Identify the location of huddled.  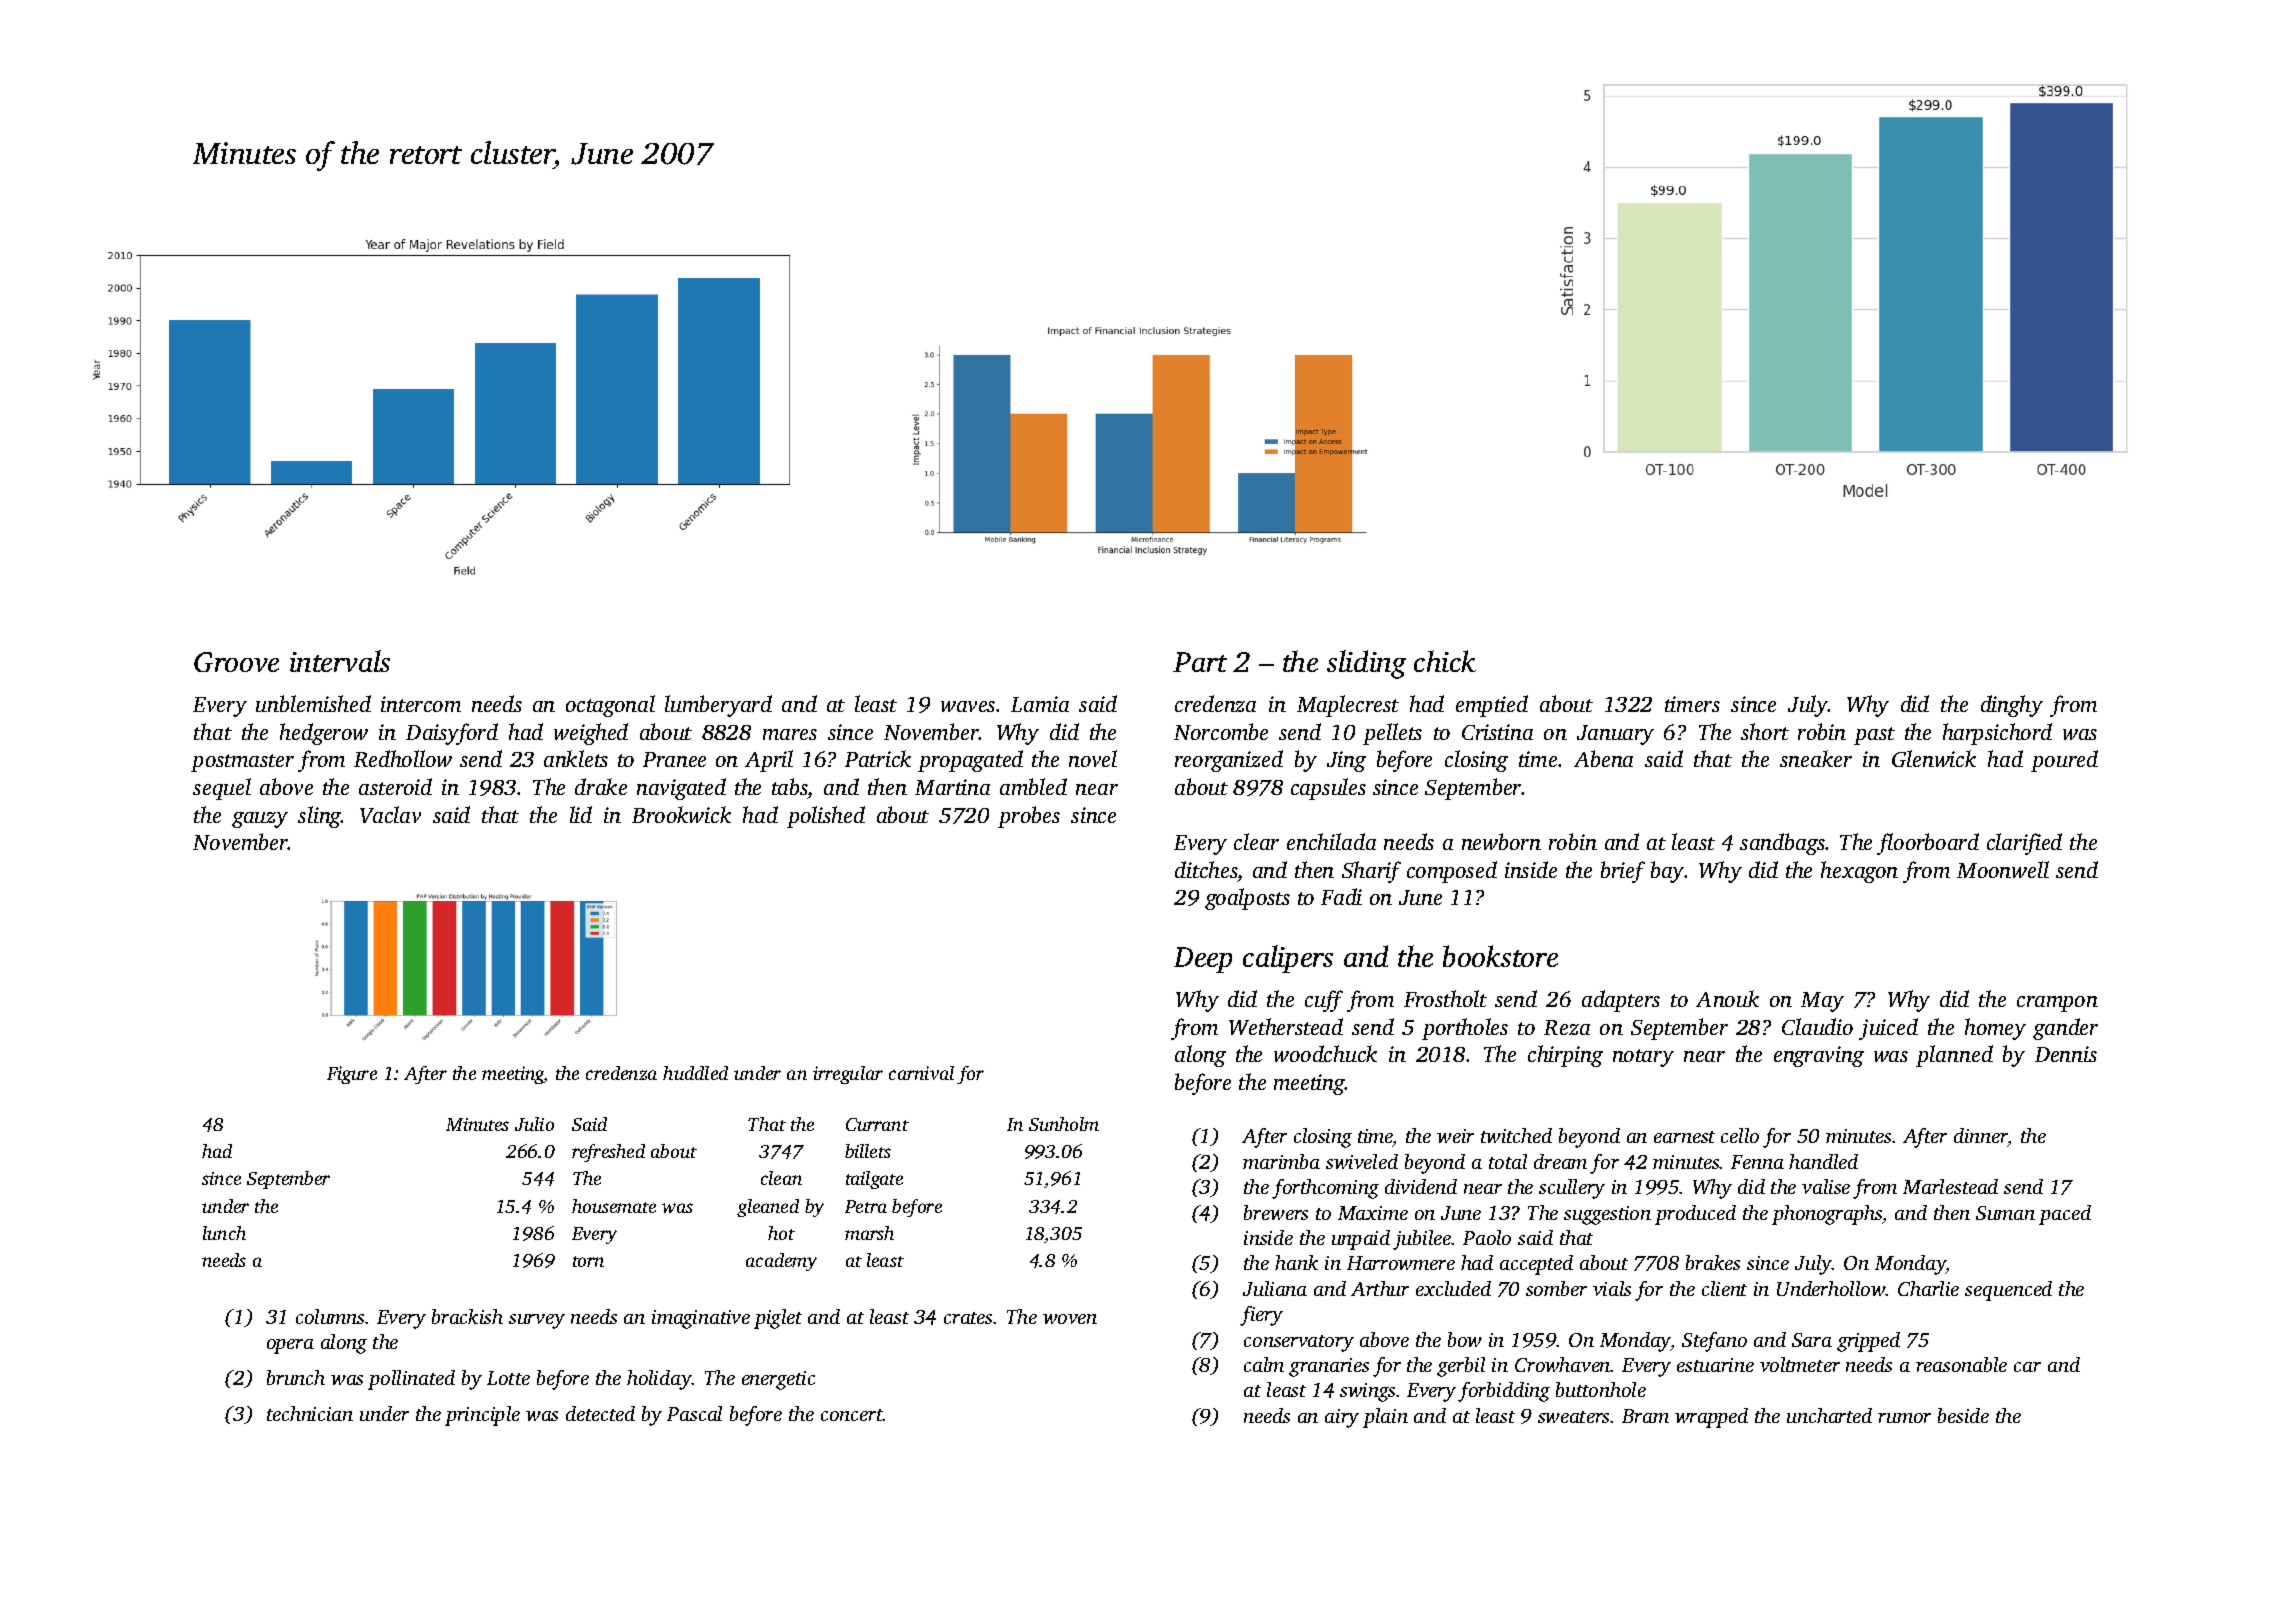
(695, 1073).
